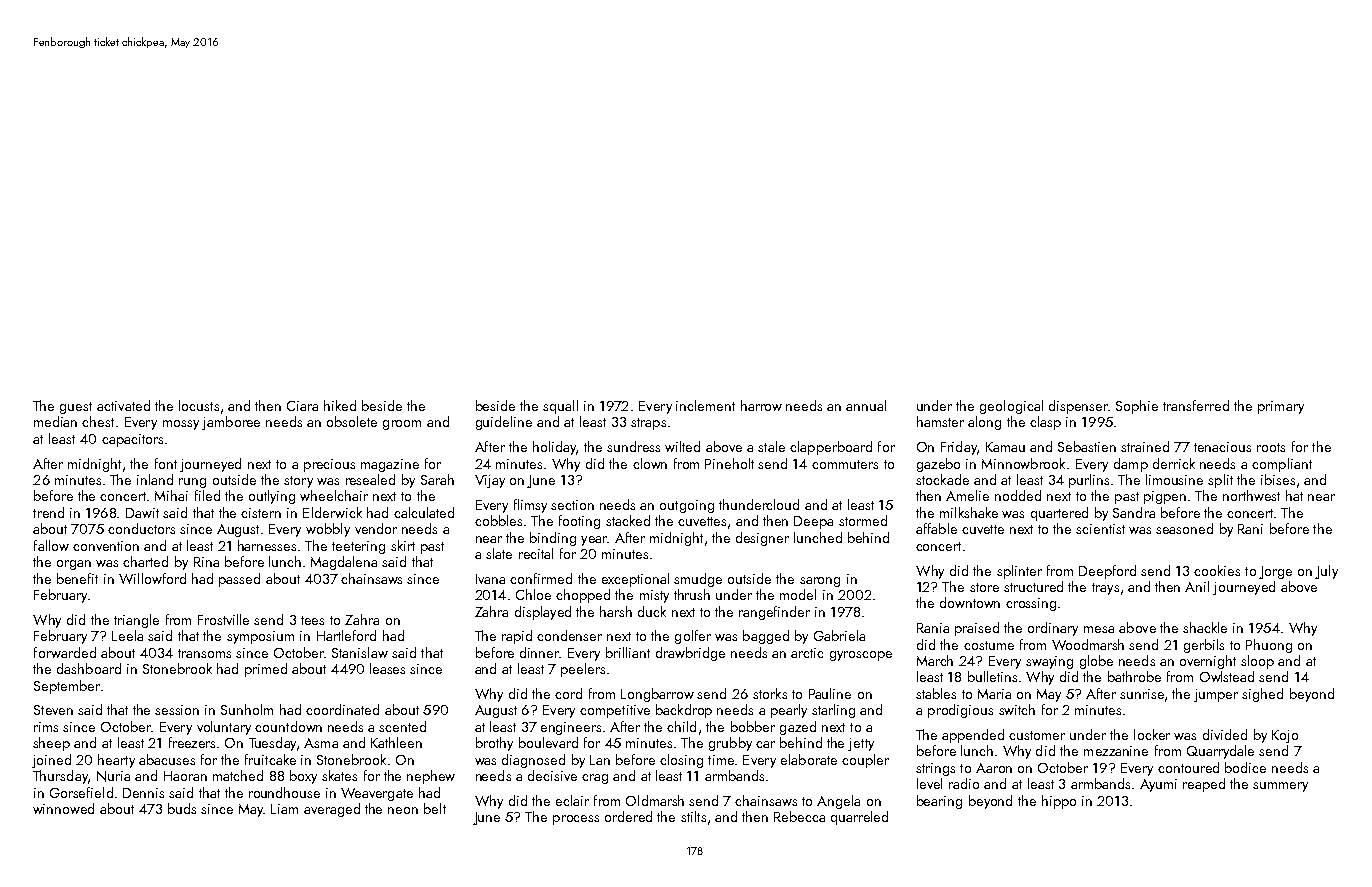 This screenshot has width=1372, height=887. Describe the element at coordinates (1281, 407) in the screenshot. I see `primary` at that location.
